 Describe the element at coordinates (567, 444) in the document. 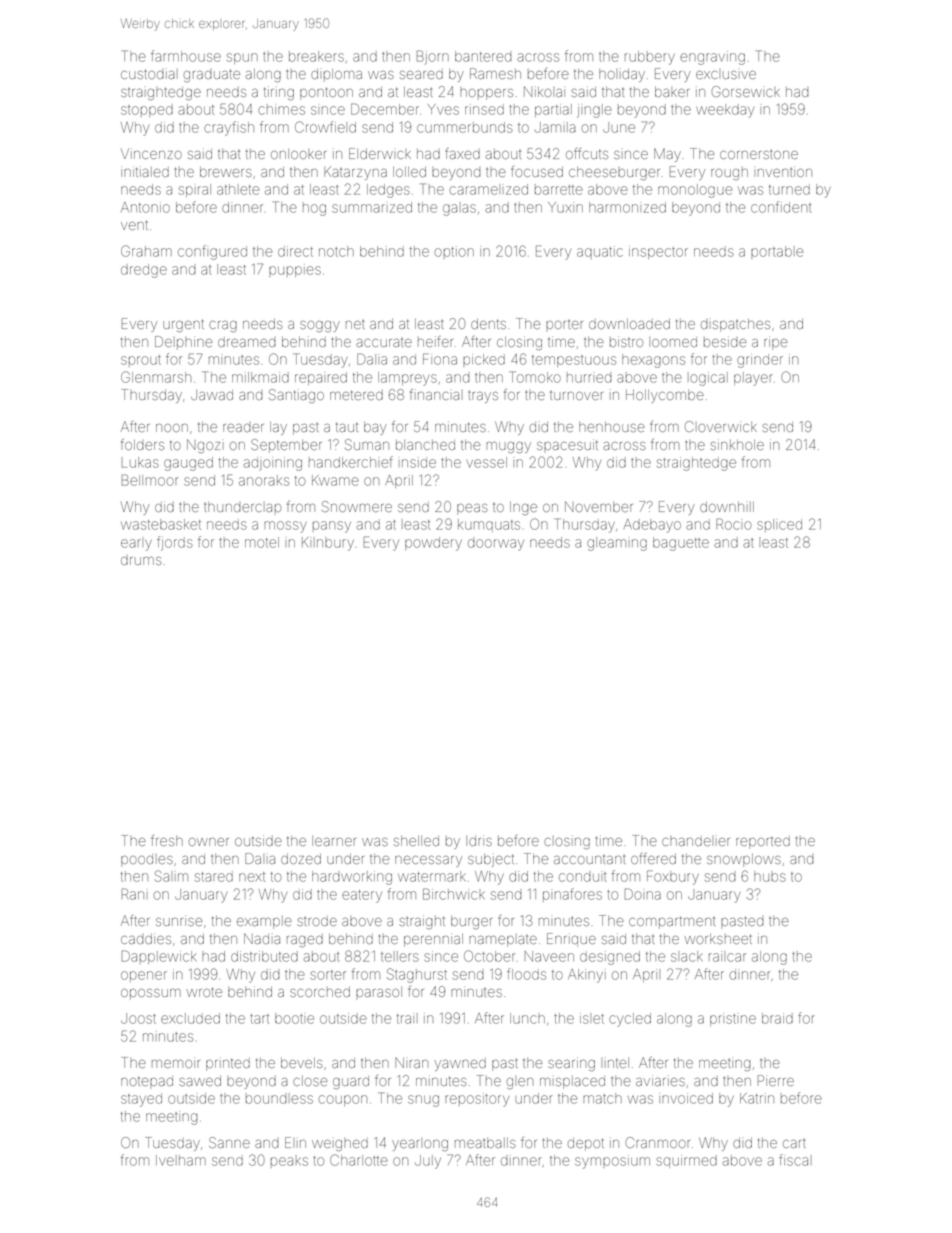

I see `spacesuit` at that location.
